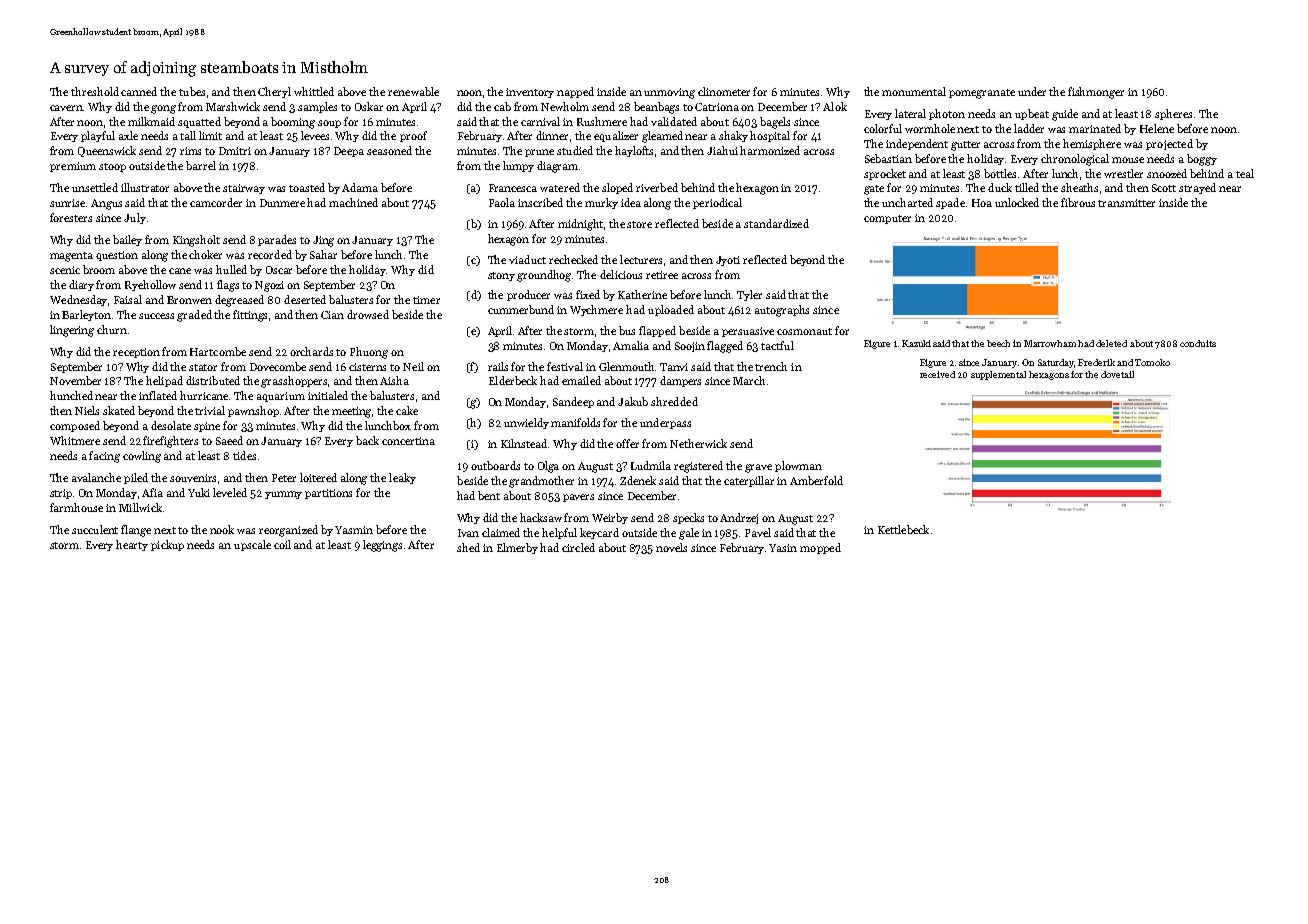 This document has width=1308, height=924. Describe the element at coordinates (820, 548) in the document. I see `mopped` at that location.
